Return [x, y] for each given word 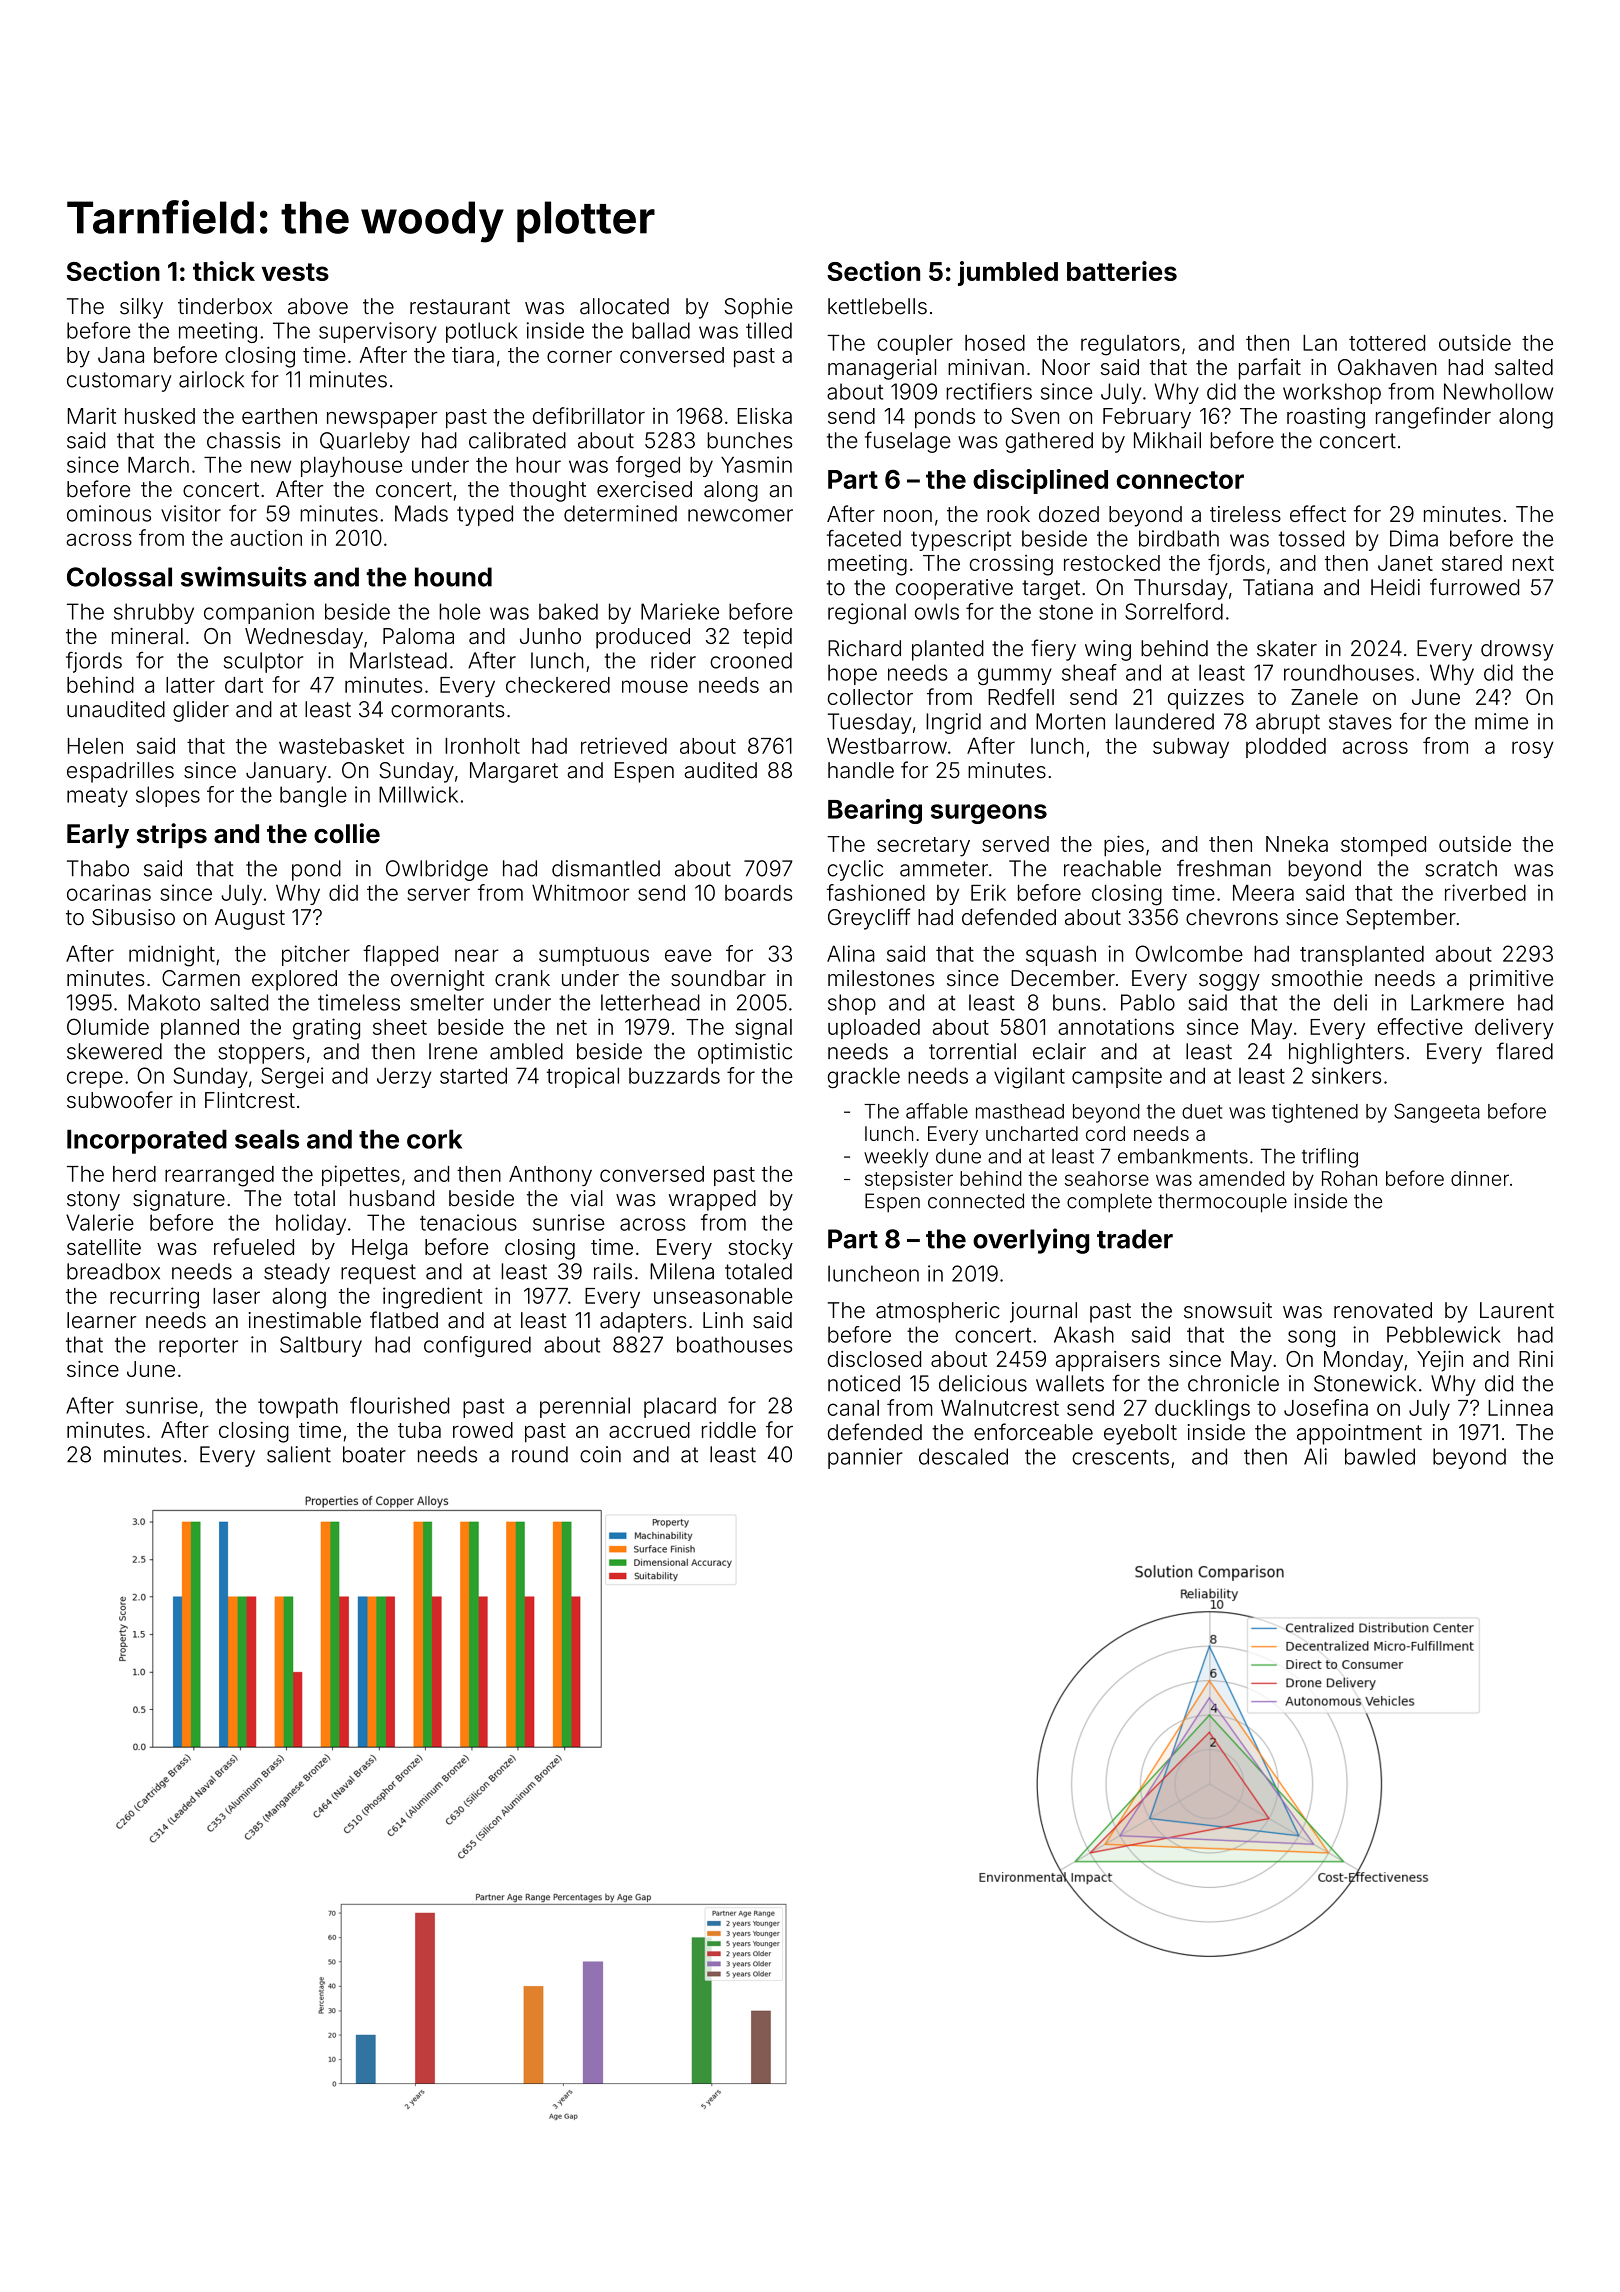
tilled [769, 330]
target [1051, 590]
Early [98, 836]
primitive [1511, 980]
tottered [1387, 343]
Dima [1414, 538]
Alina [851, 953]
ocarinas [109, 892]
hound [453, 577]
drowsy [1517, 650]
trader [1135, 1239]
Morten [1070, 721]
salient [299, 1454]
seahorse [1107, 1178]
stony [93, 1201]
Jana [121, 355]
